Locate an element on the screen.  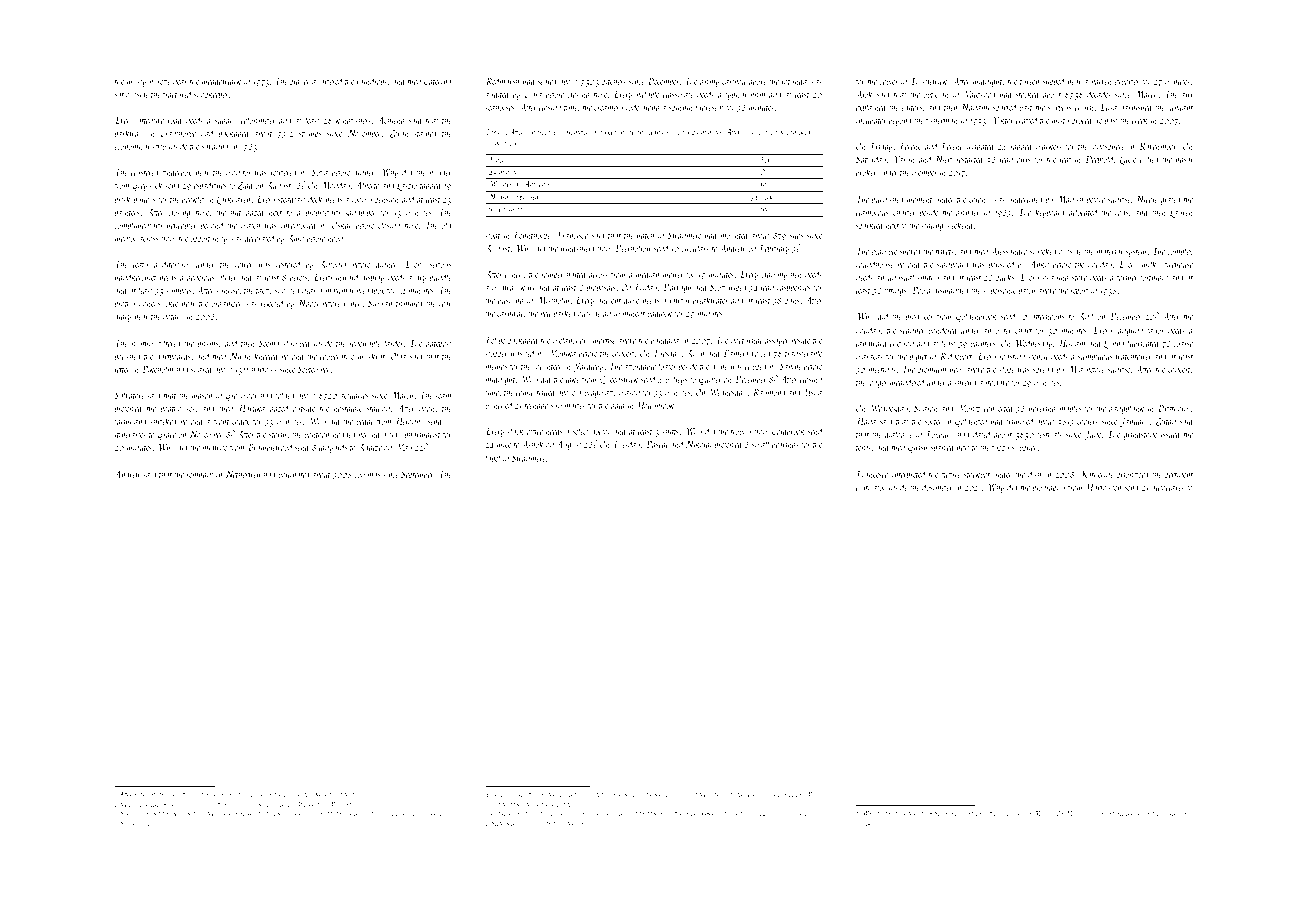
Harrowfen is located at coordinates (1103, 488).
